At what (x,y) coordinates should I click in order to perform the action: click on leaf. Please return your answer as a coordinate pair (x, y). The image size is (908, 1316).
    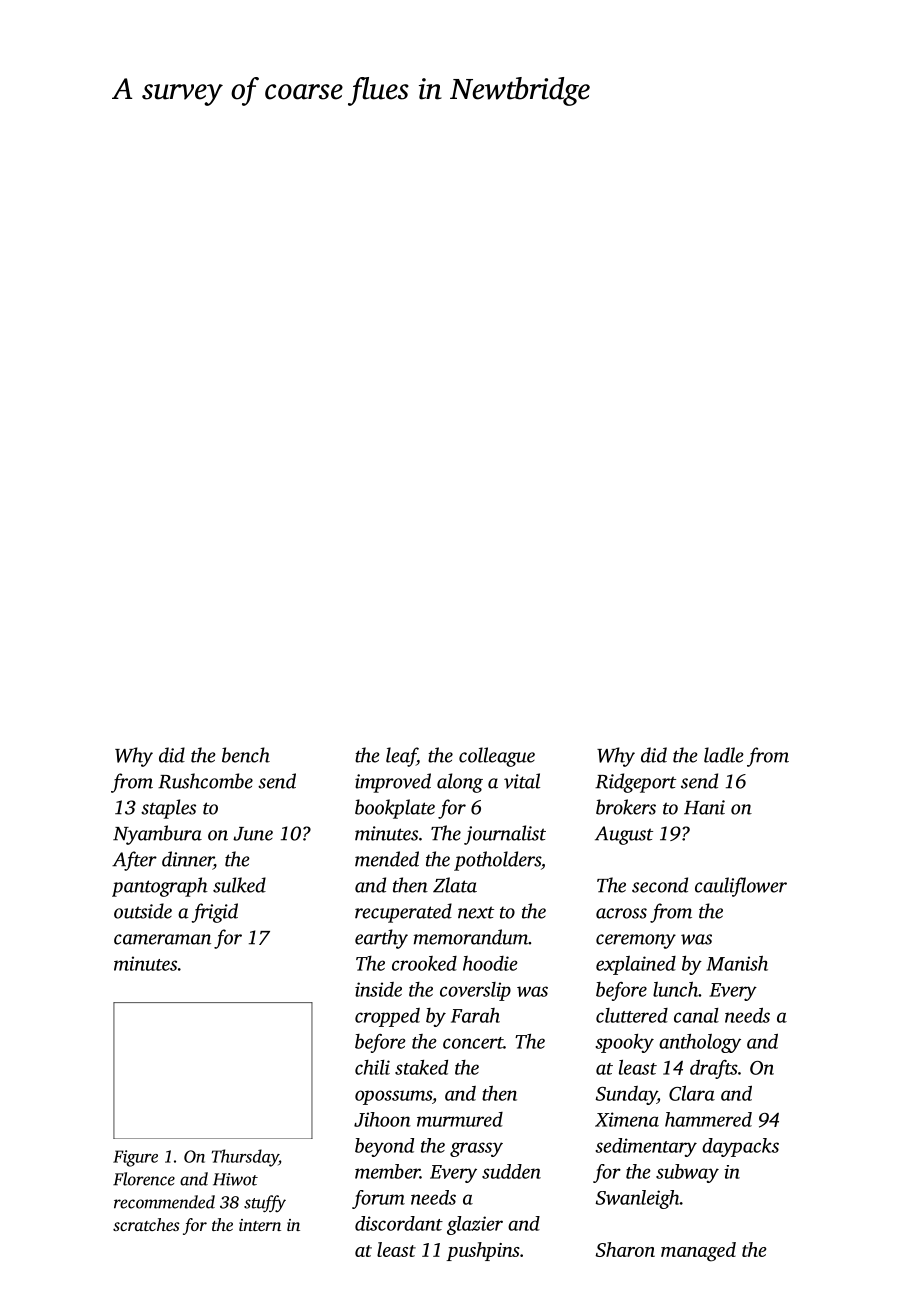
    Looking at the image, I should click on (401, 757).
